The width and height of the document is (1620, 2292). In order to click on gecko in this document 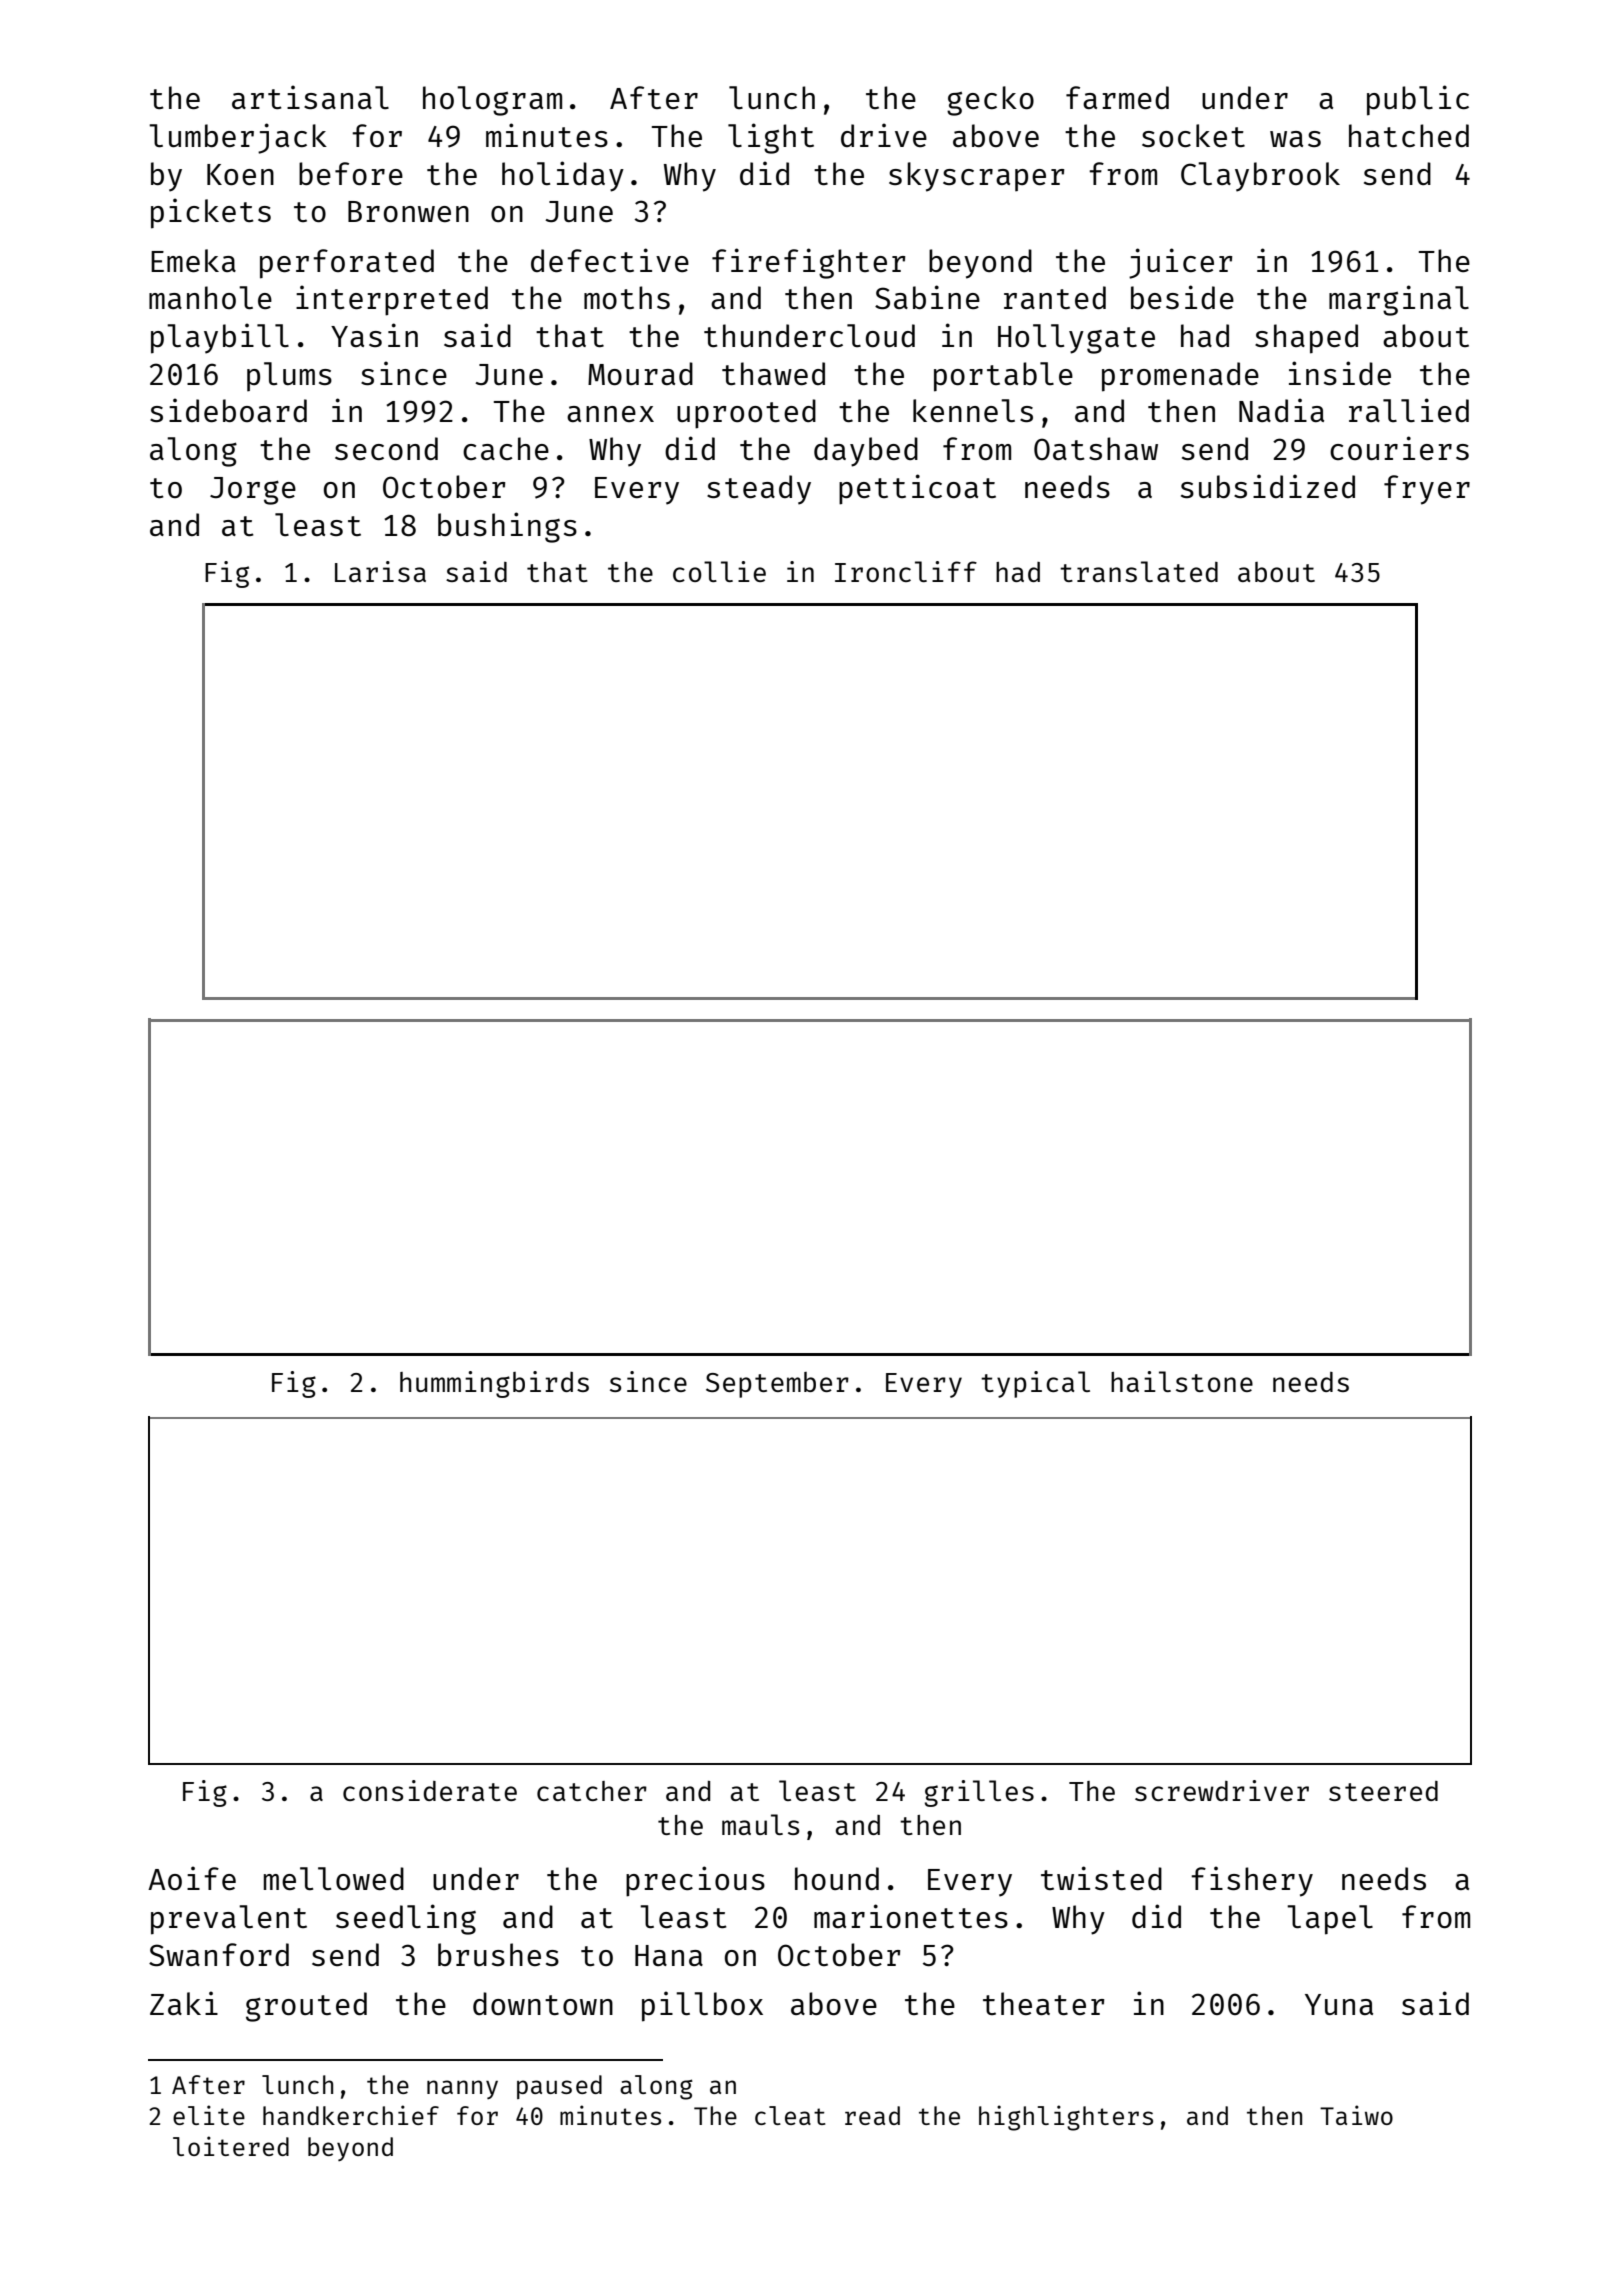, I will do `click(990, 101)`.
